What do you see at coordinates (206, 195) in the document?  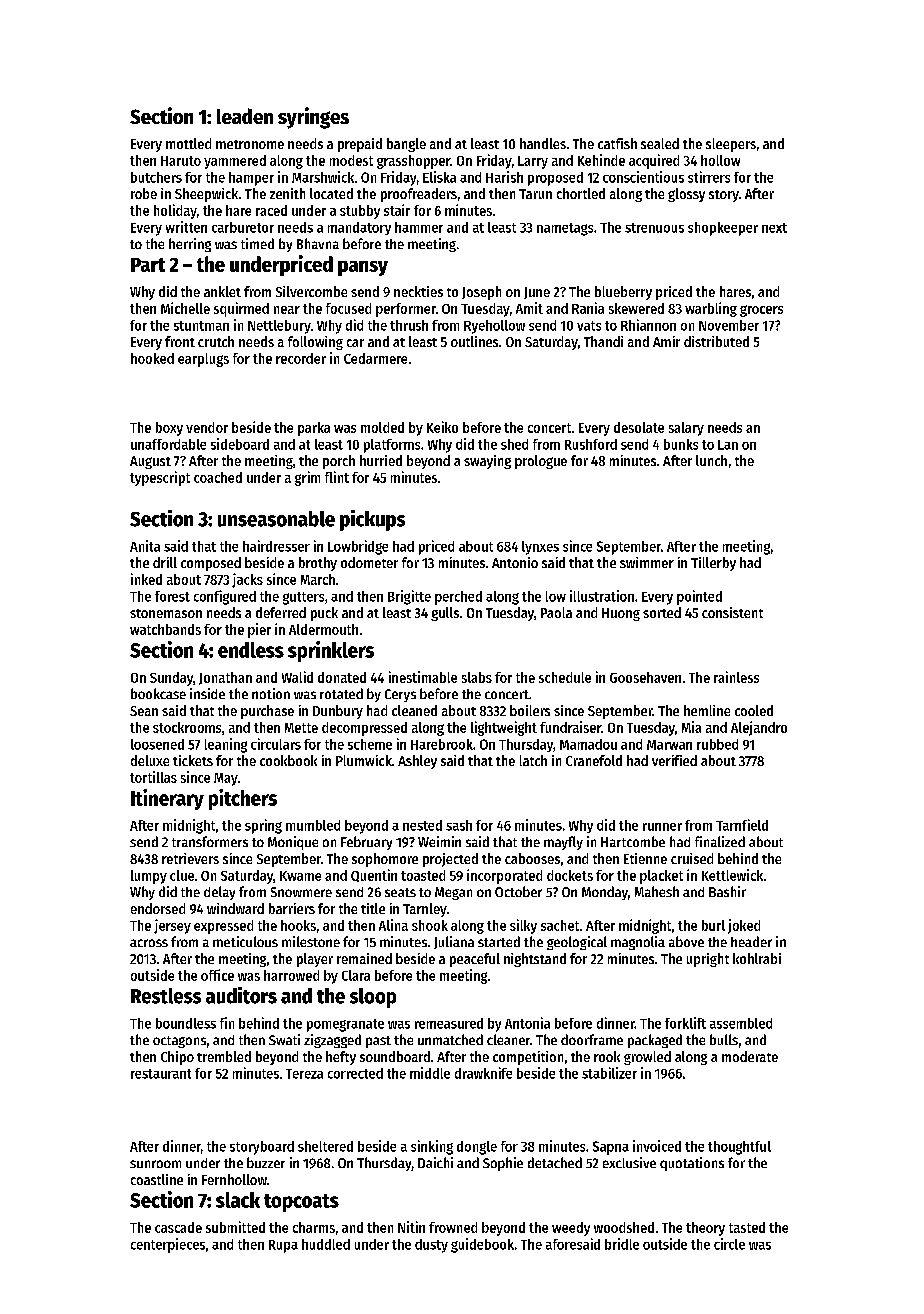 I see `Sheepwick` at bounding box center [206, 195].
